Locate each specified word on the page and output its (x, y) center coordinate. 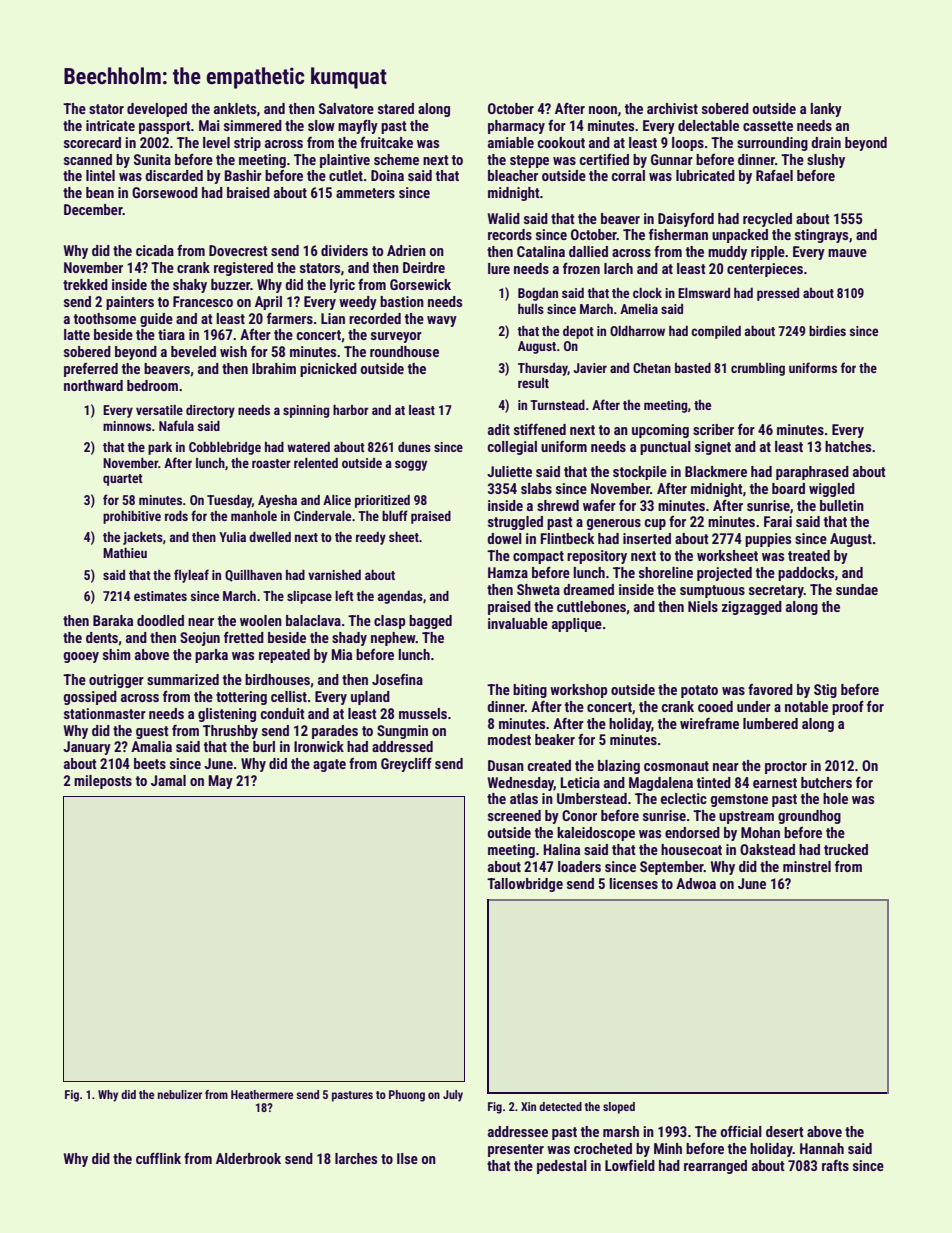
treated (809, 555)
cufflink (158, 1158)
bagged (430, 622)
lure (499, 268)
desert (785, 1131)
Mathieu (125, 553)
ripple (768, 253)
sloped (619, 1108)
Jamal (168, 780)
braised (248, 192)
